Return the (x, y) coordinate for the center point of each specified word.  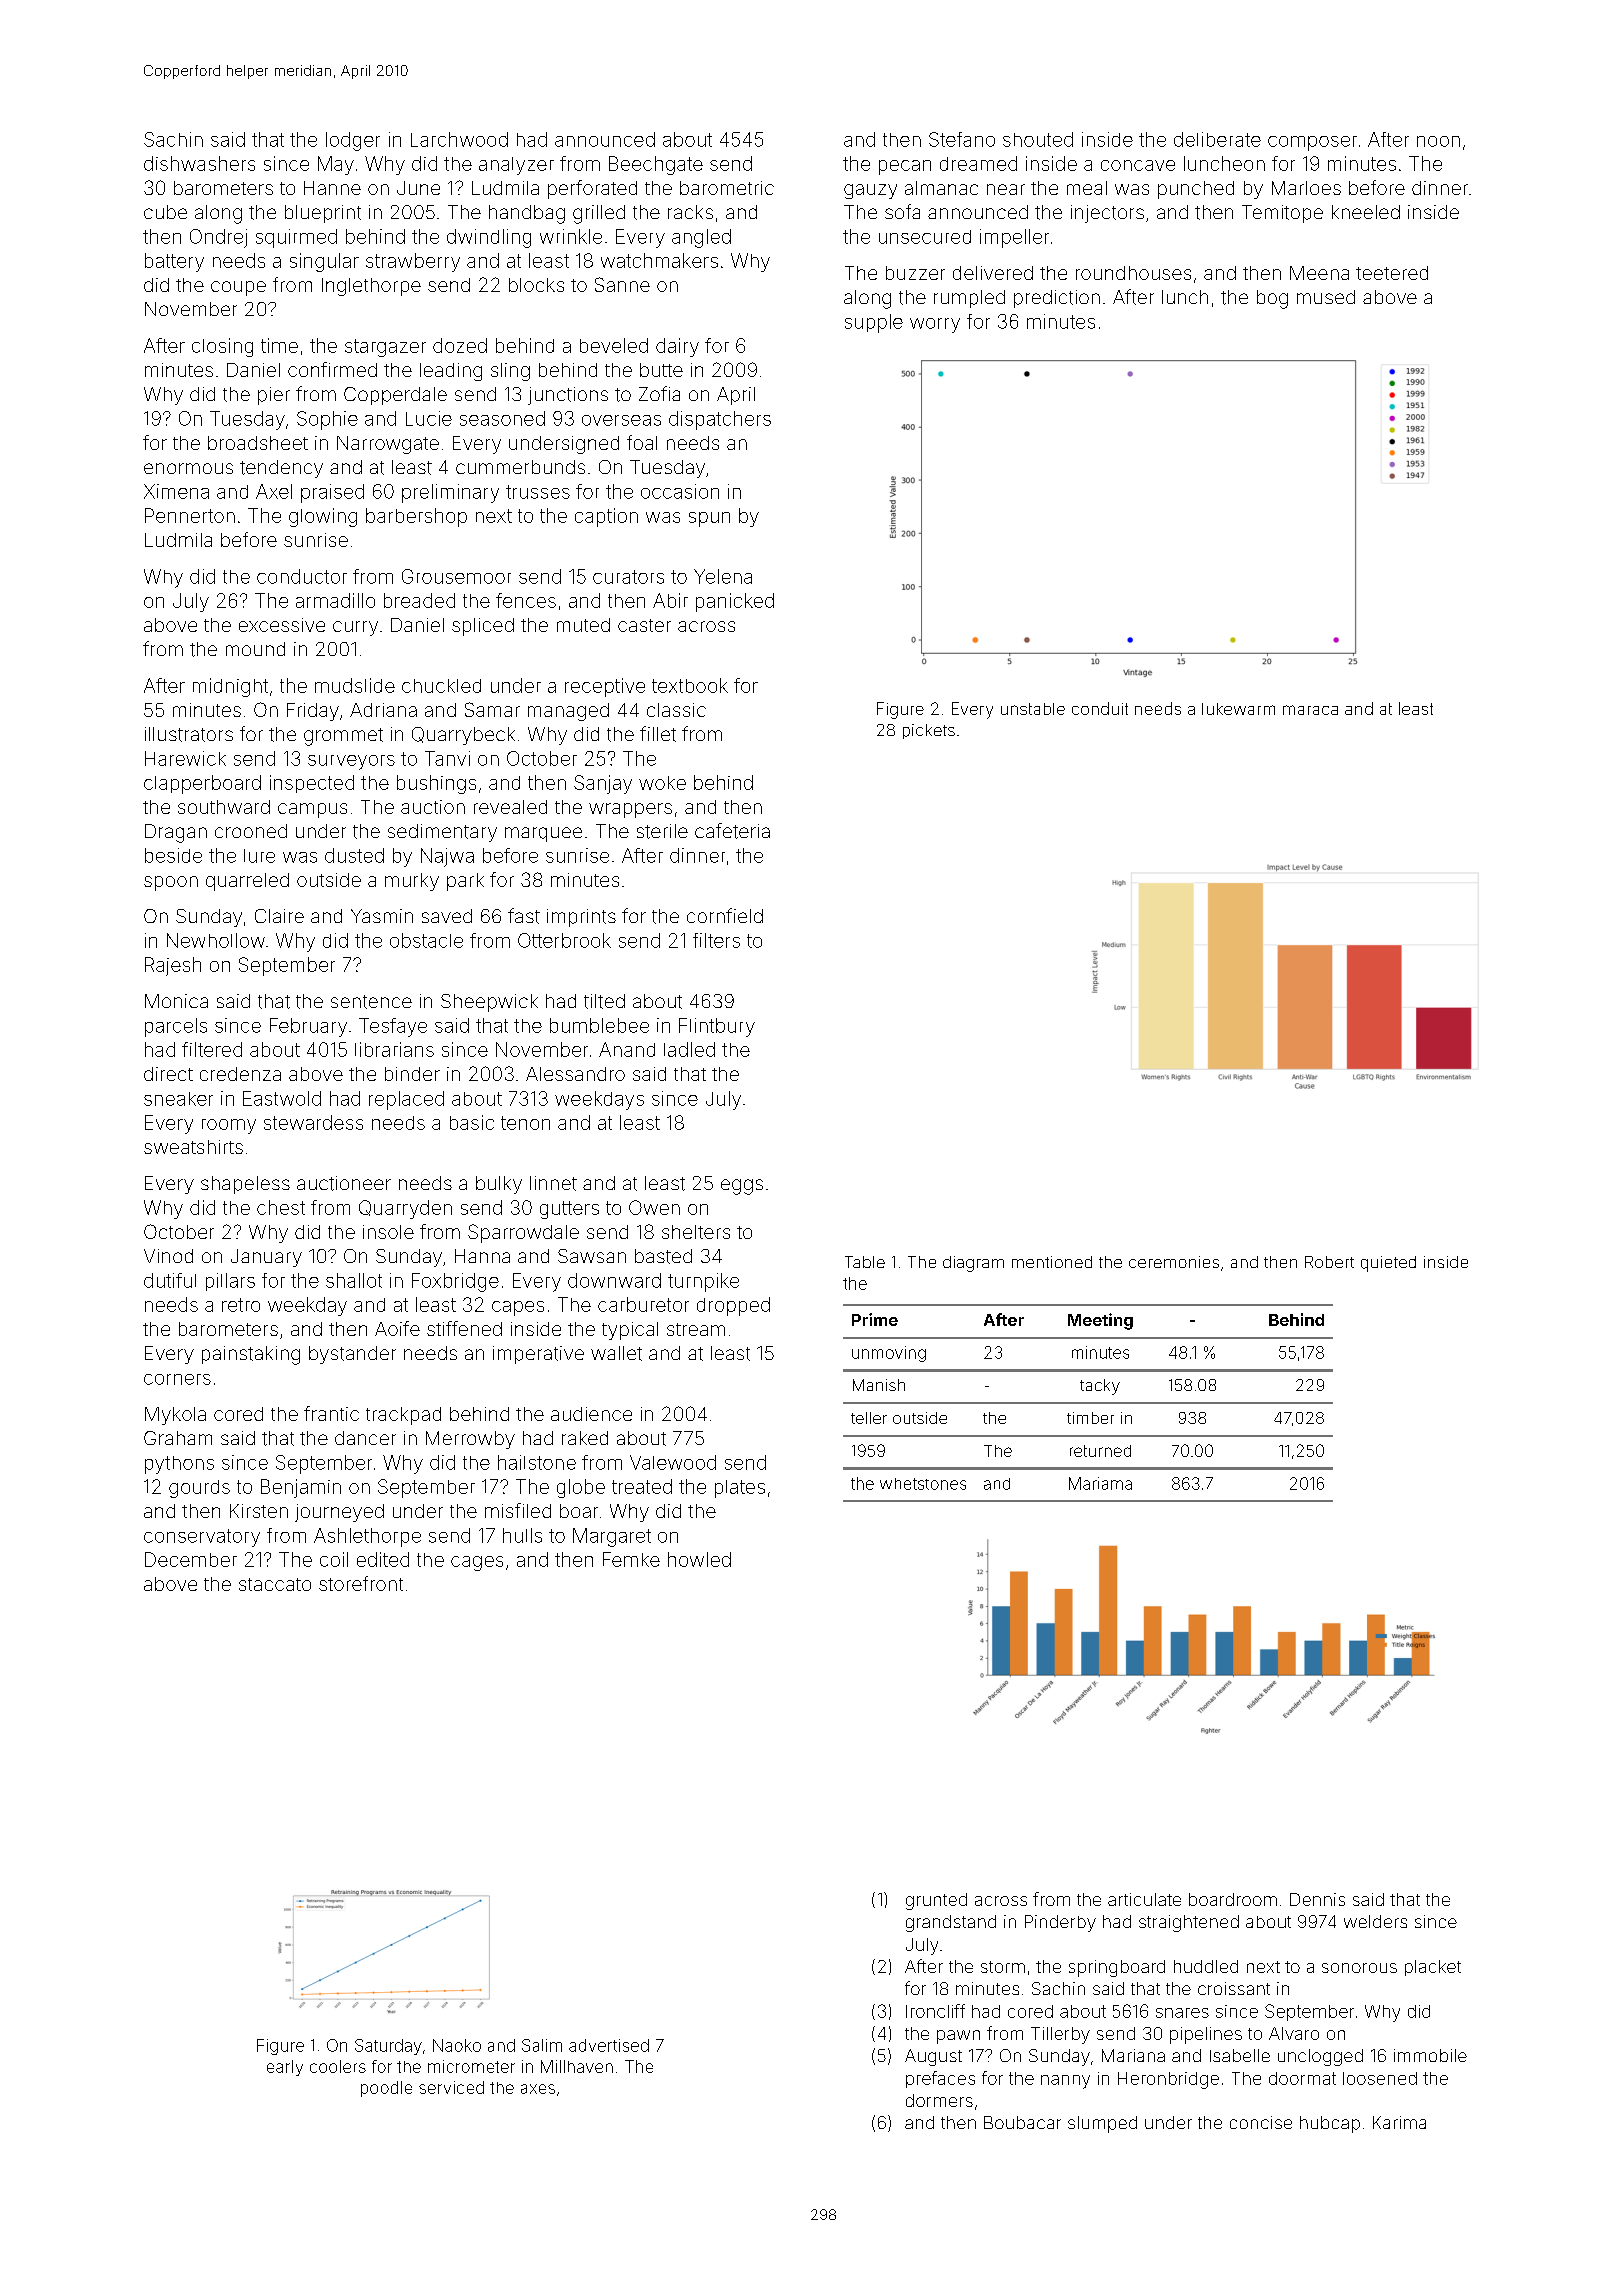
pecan (905, 167)
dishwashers (199, 163)
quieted (1388, 1264)
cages (477, 1563)
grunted (936, 1901)
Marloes (1306, 188)
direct (168, 1074)
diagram (973, 1264)
